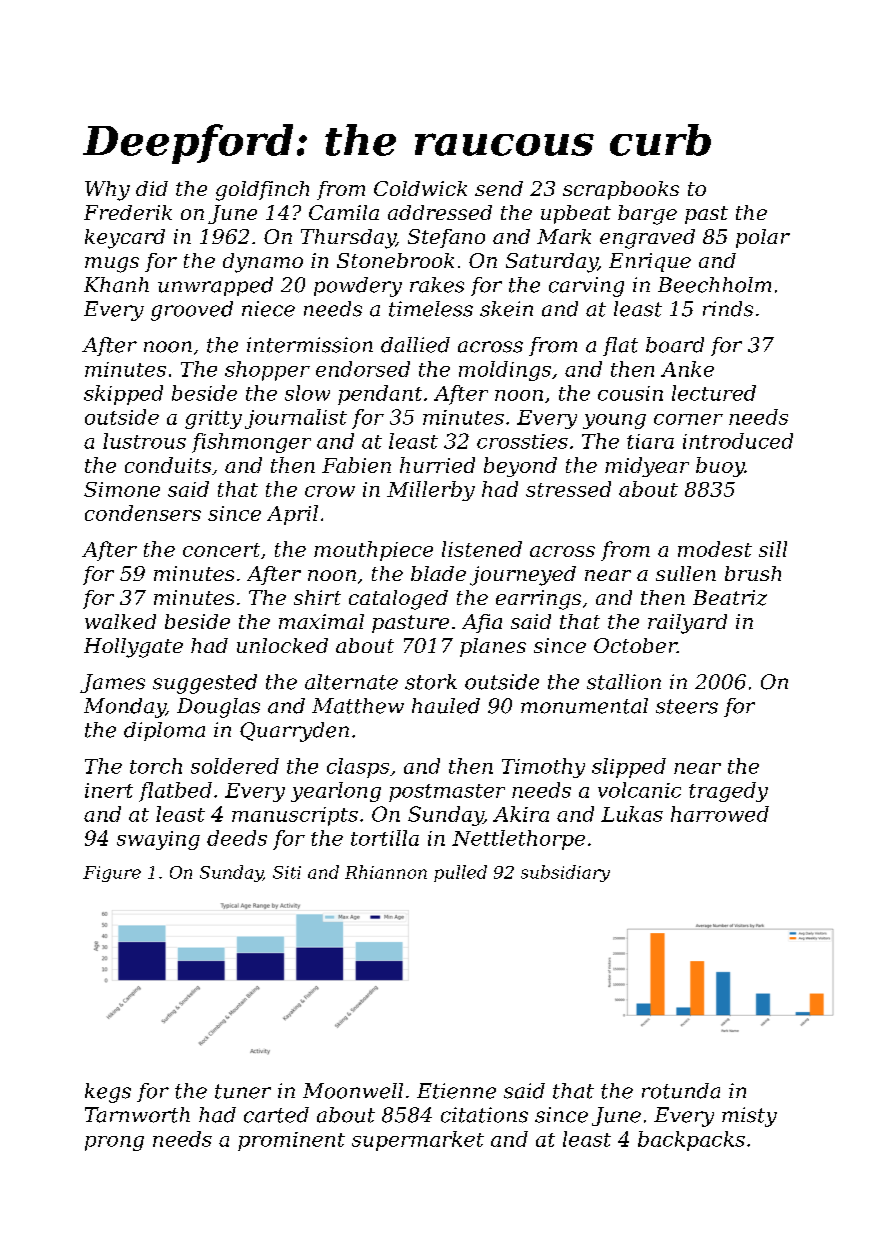  Describe the element at coordinates (621, 190) in the screenshot. I see `scrapbooks` at that location.
